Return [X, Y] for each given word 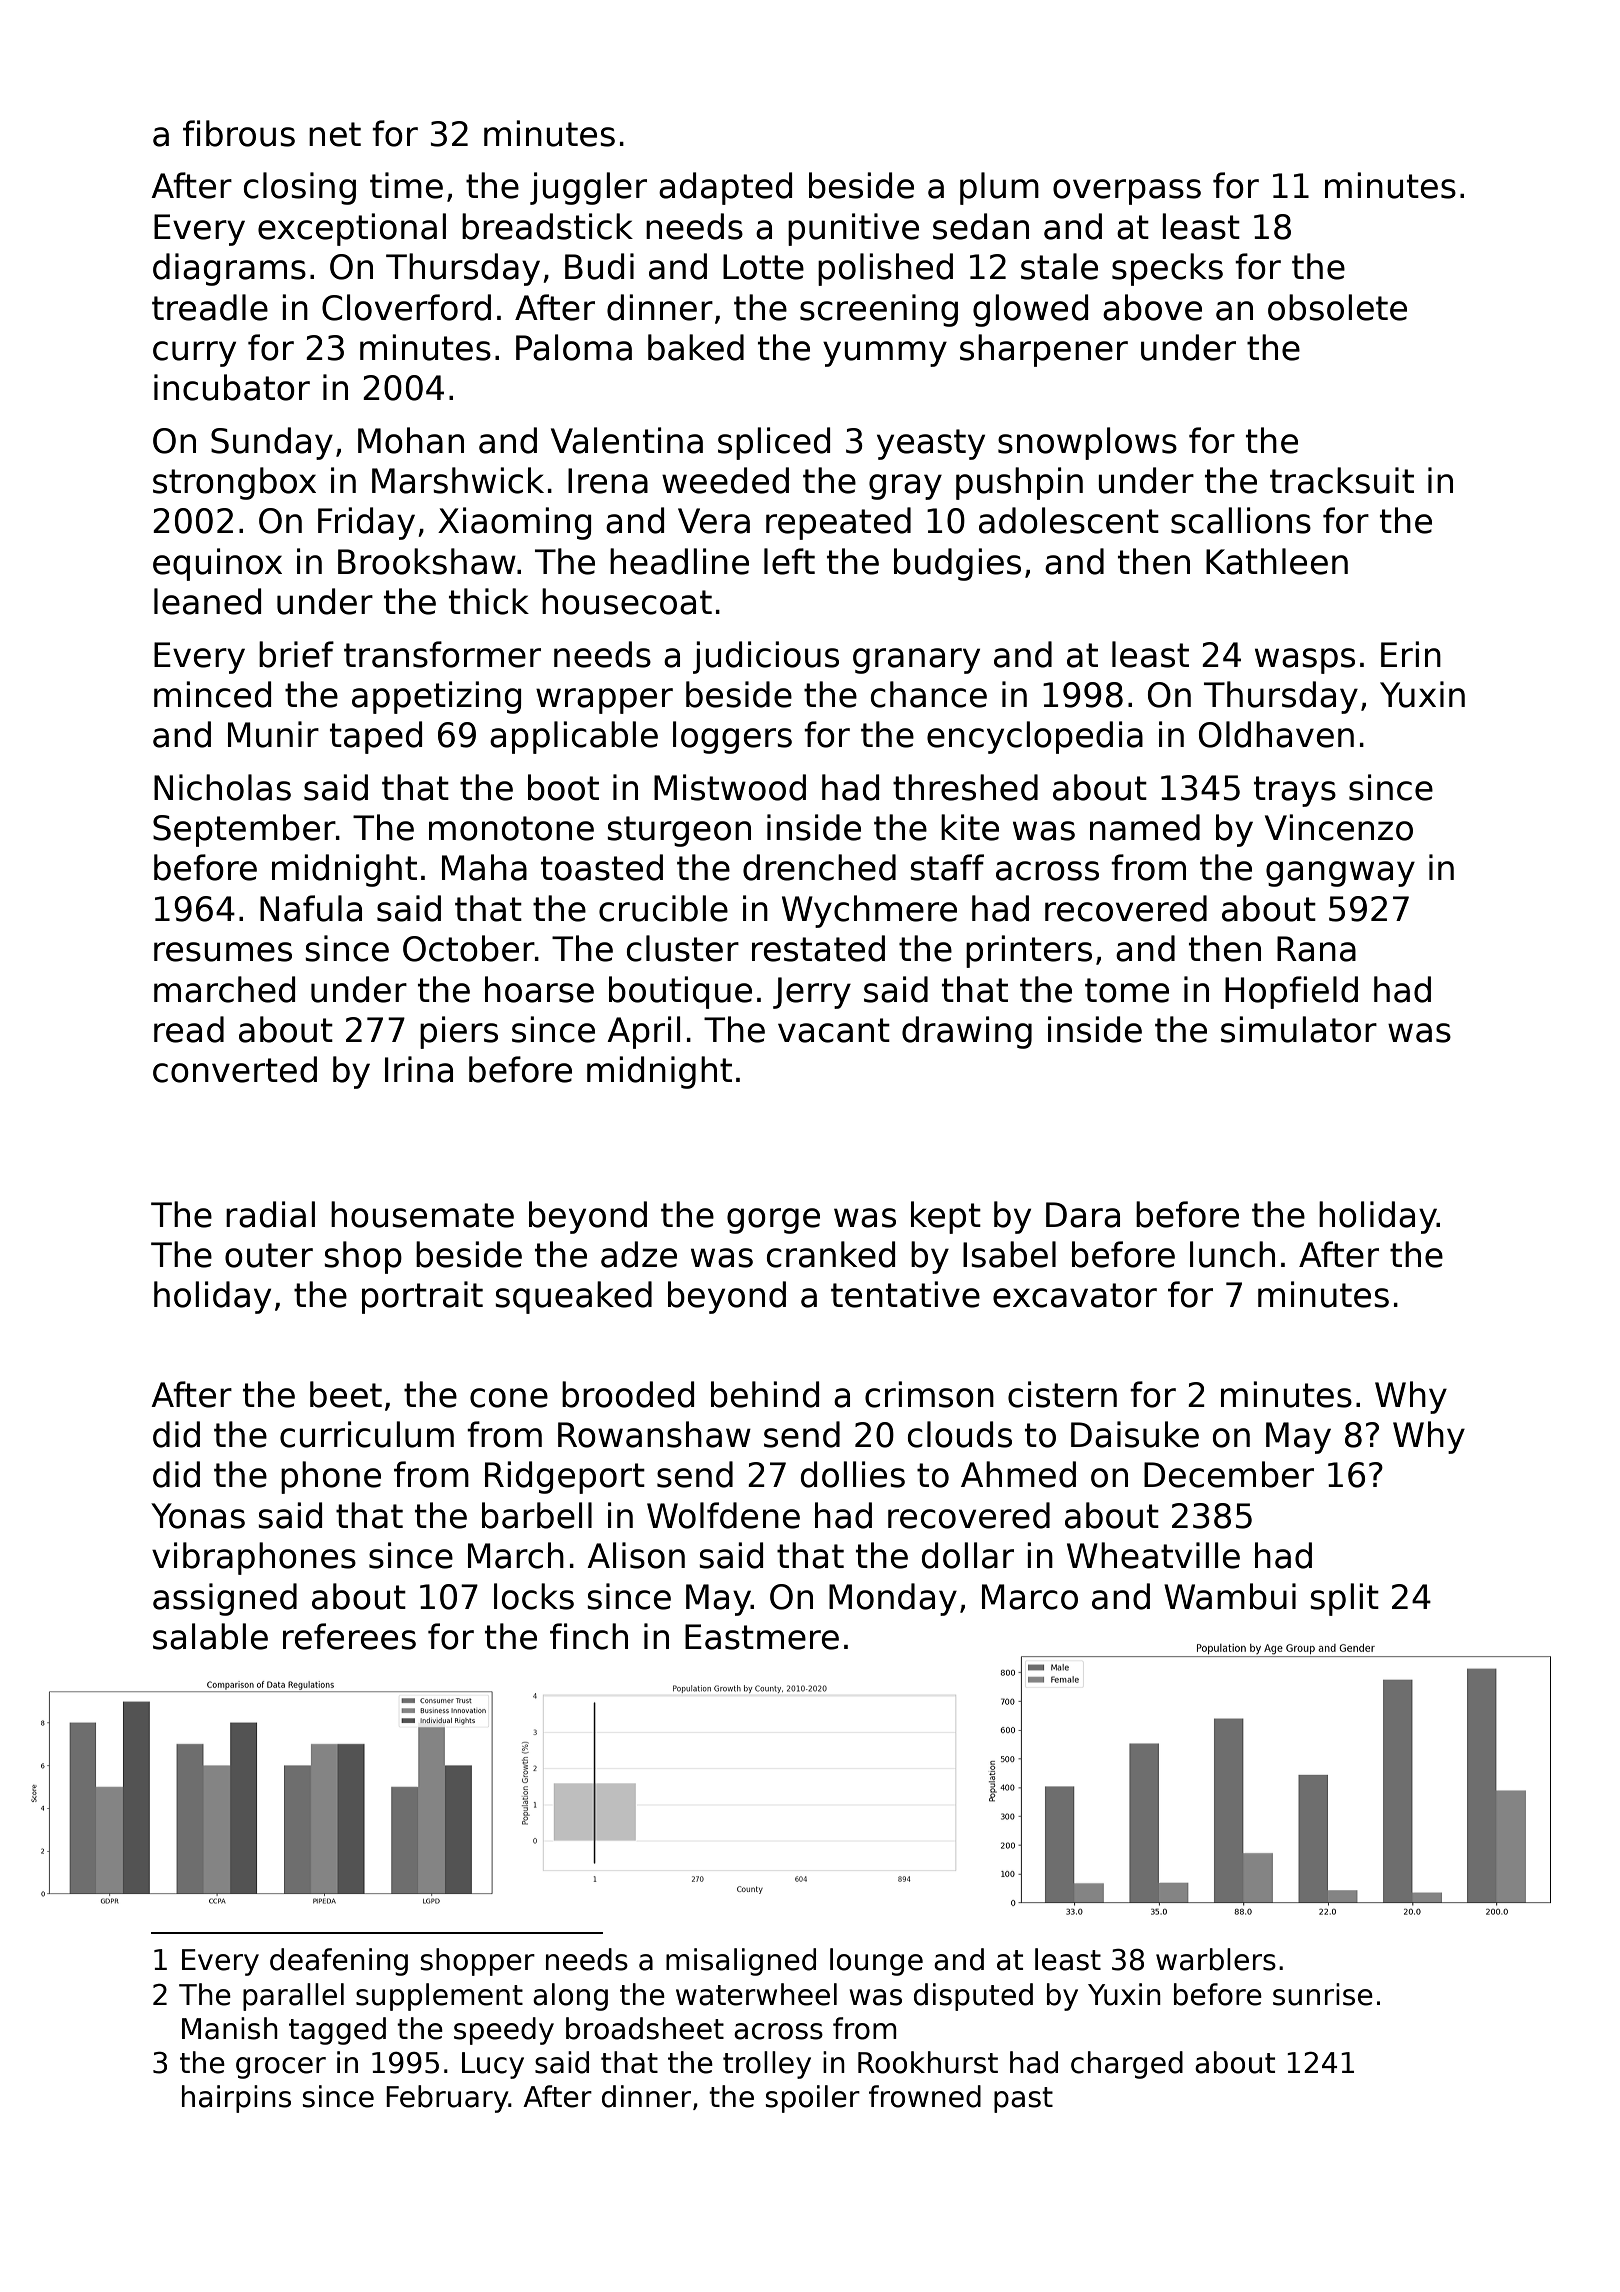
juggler [588, 188]
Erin [1411, 654]
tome [1127, 990]
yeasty [931, 444]
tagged [337, 2031]
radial [270, 1214]
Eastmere [762, 1637]
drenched [819, 867]
